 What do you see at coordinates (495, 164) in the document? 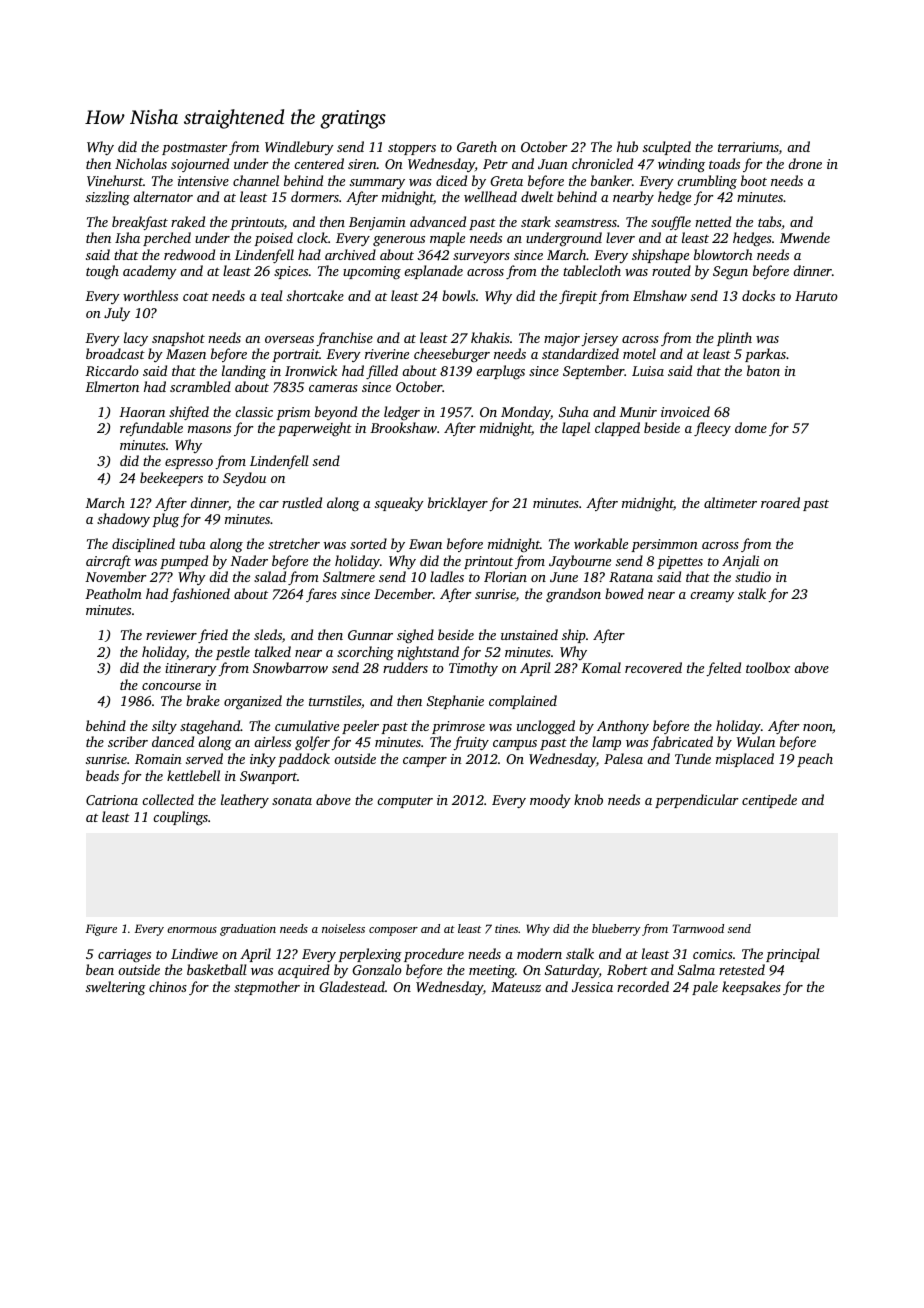
I see `Petr` at bounding box center [495, 164].
